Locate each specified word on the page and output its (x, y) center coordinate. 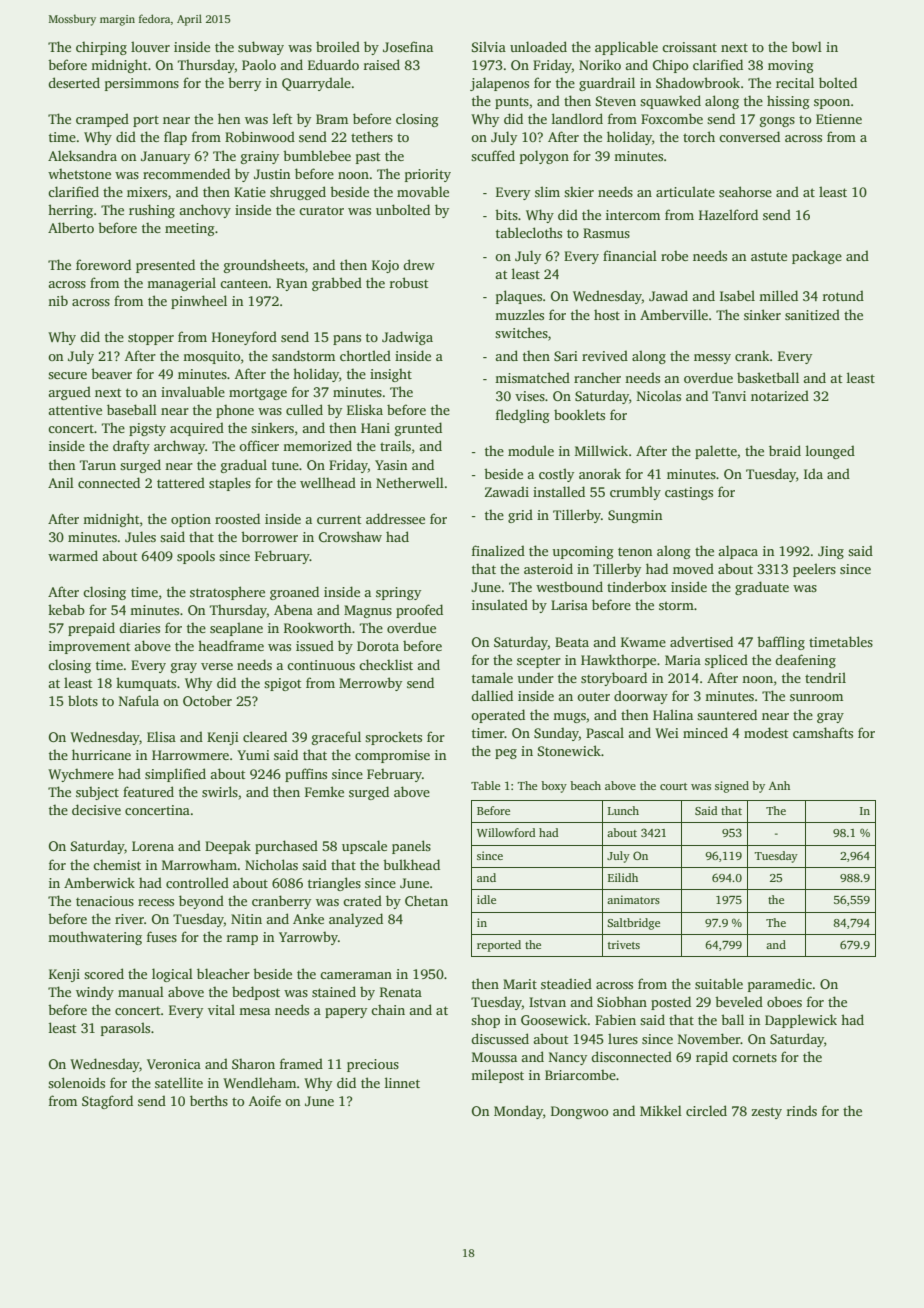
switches (521, 332)
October (207, 700)
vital (221, 1009)
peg (506, 754)
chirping (101, 48)
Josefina (408, 46)
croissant (689, 47)
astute (769, 256)
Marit (520, 984)
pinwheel (199, 302)
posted (671, 1003)
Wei (667, 733)
